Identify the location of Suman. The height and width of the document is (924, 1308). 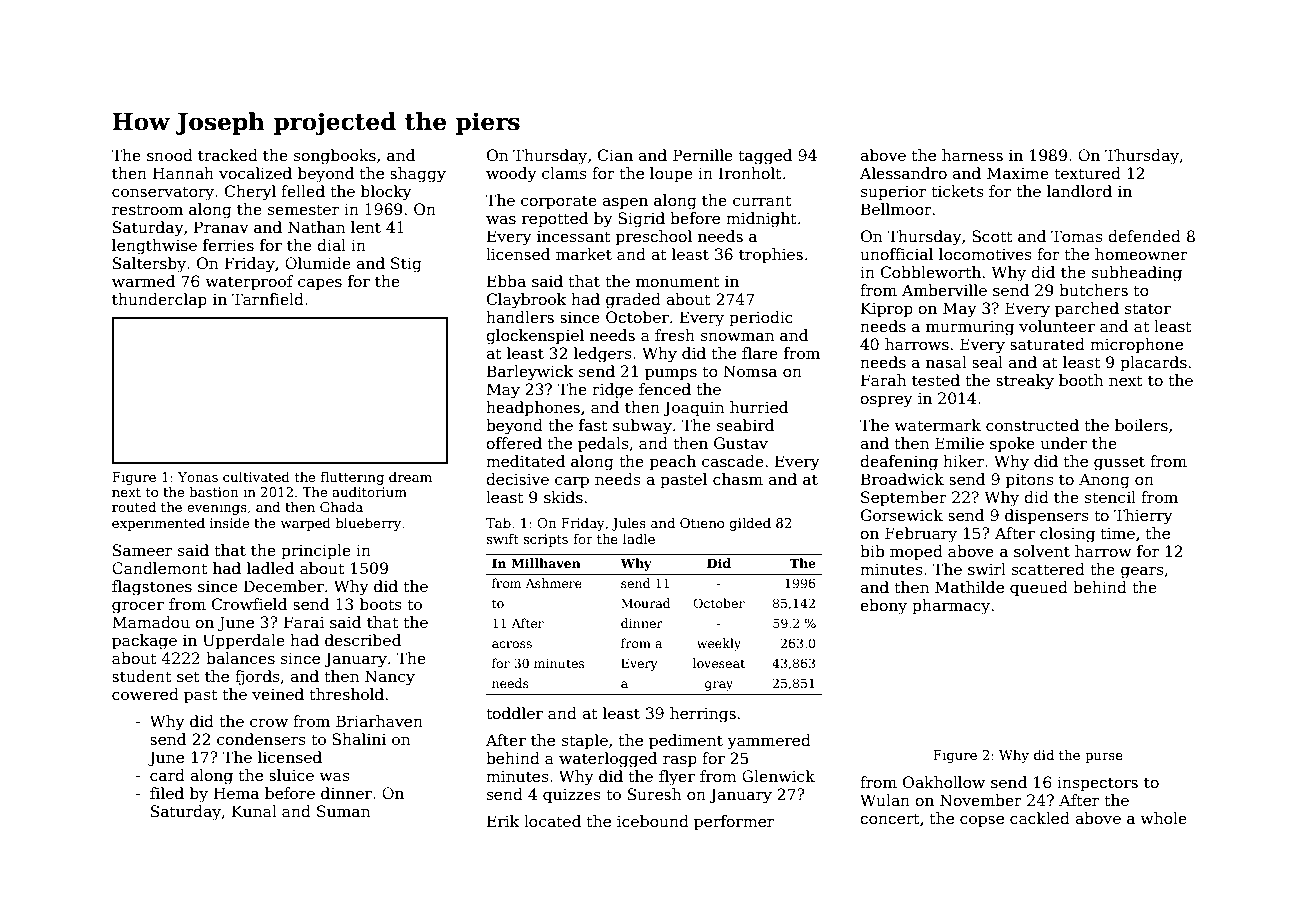
(343, 811).
